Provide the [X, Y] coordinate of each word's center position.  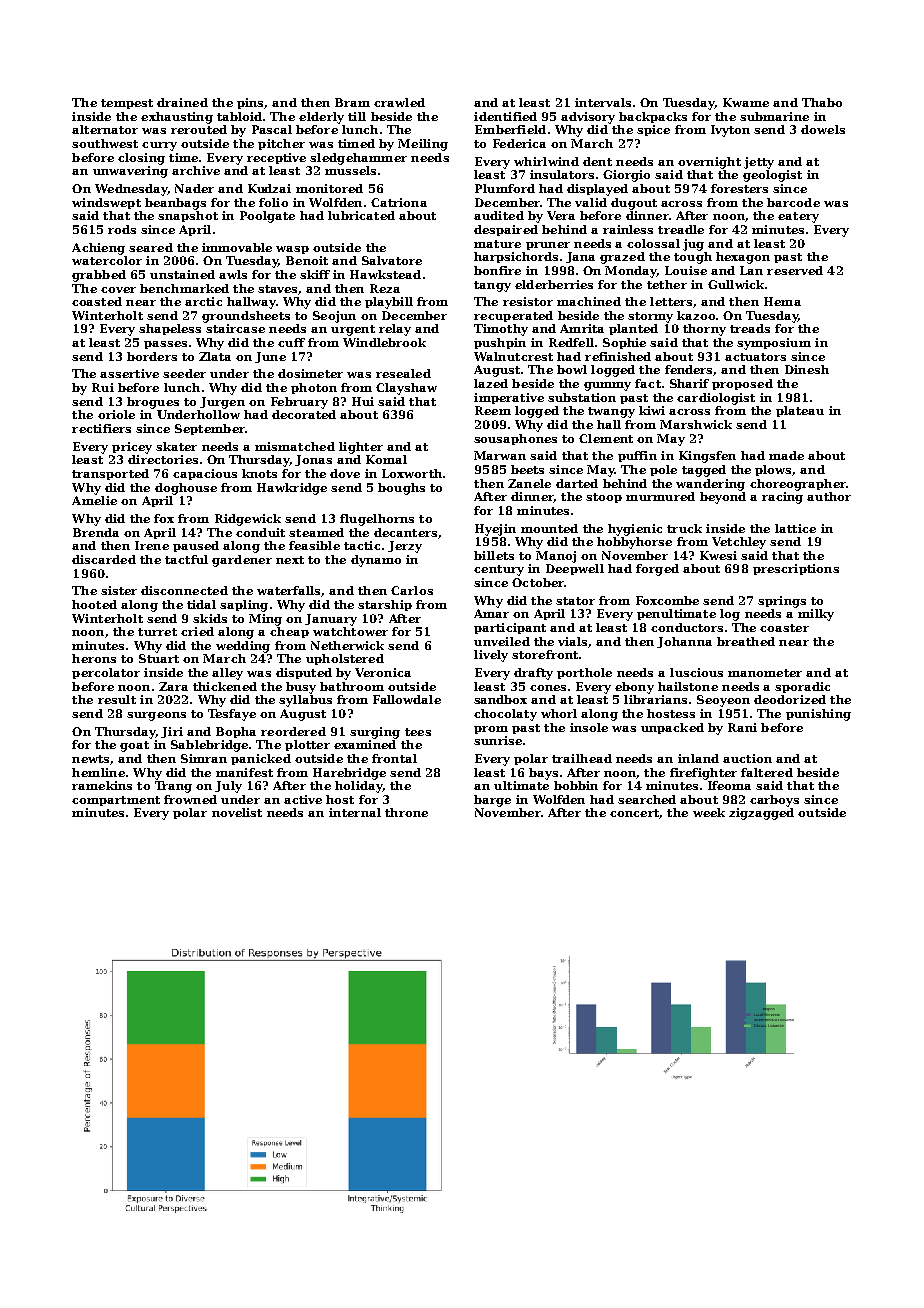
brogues [153, 403]
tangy [492, 286]
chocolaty [505, 715]
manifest [244, 772]
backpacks [653, 117]
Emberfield [510, 129]
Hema [782, 301]
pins [251, 103]
